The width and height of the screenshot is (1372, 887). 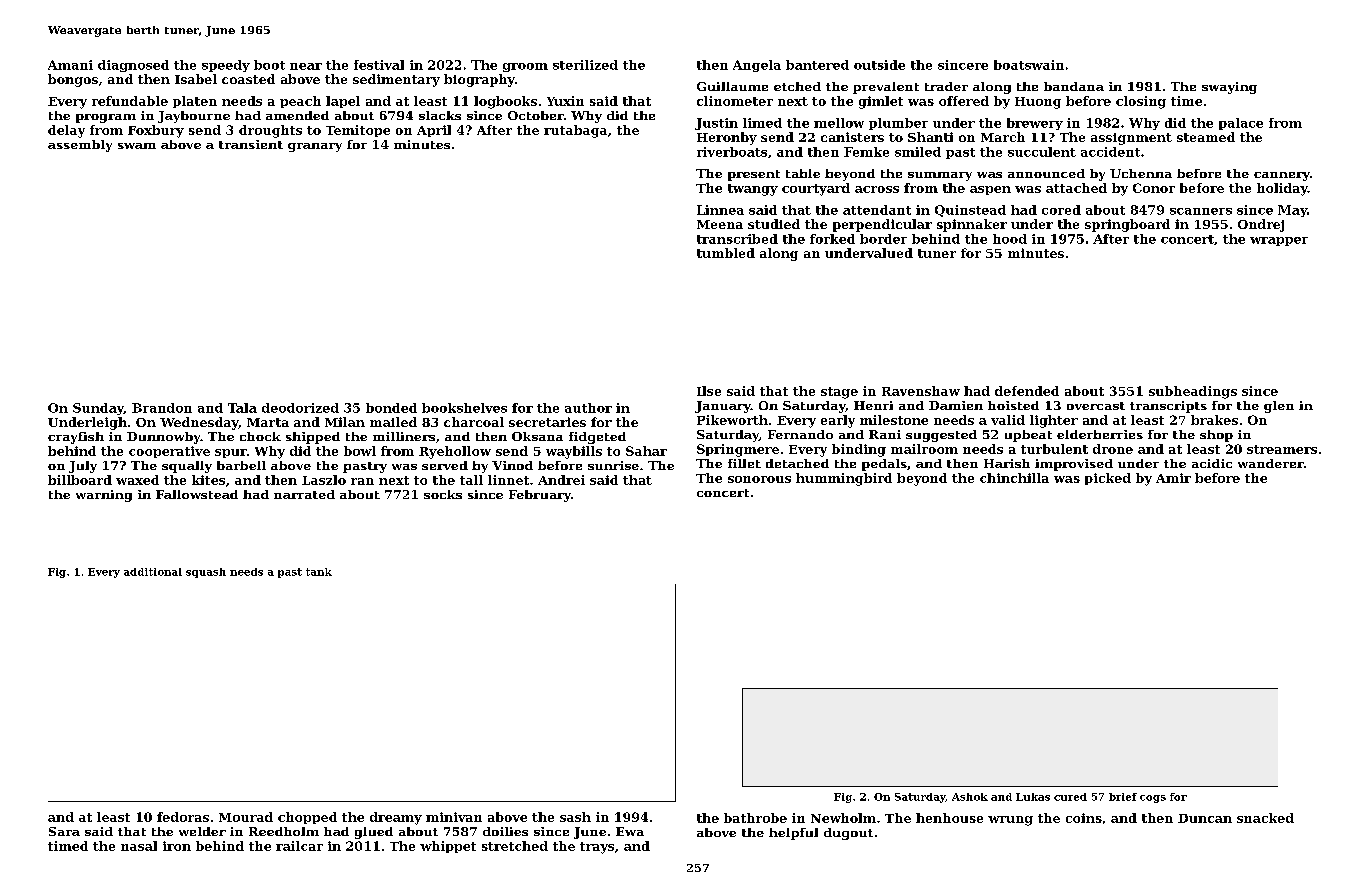 I want to click on cogs, so click(x=1153, y=799).
